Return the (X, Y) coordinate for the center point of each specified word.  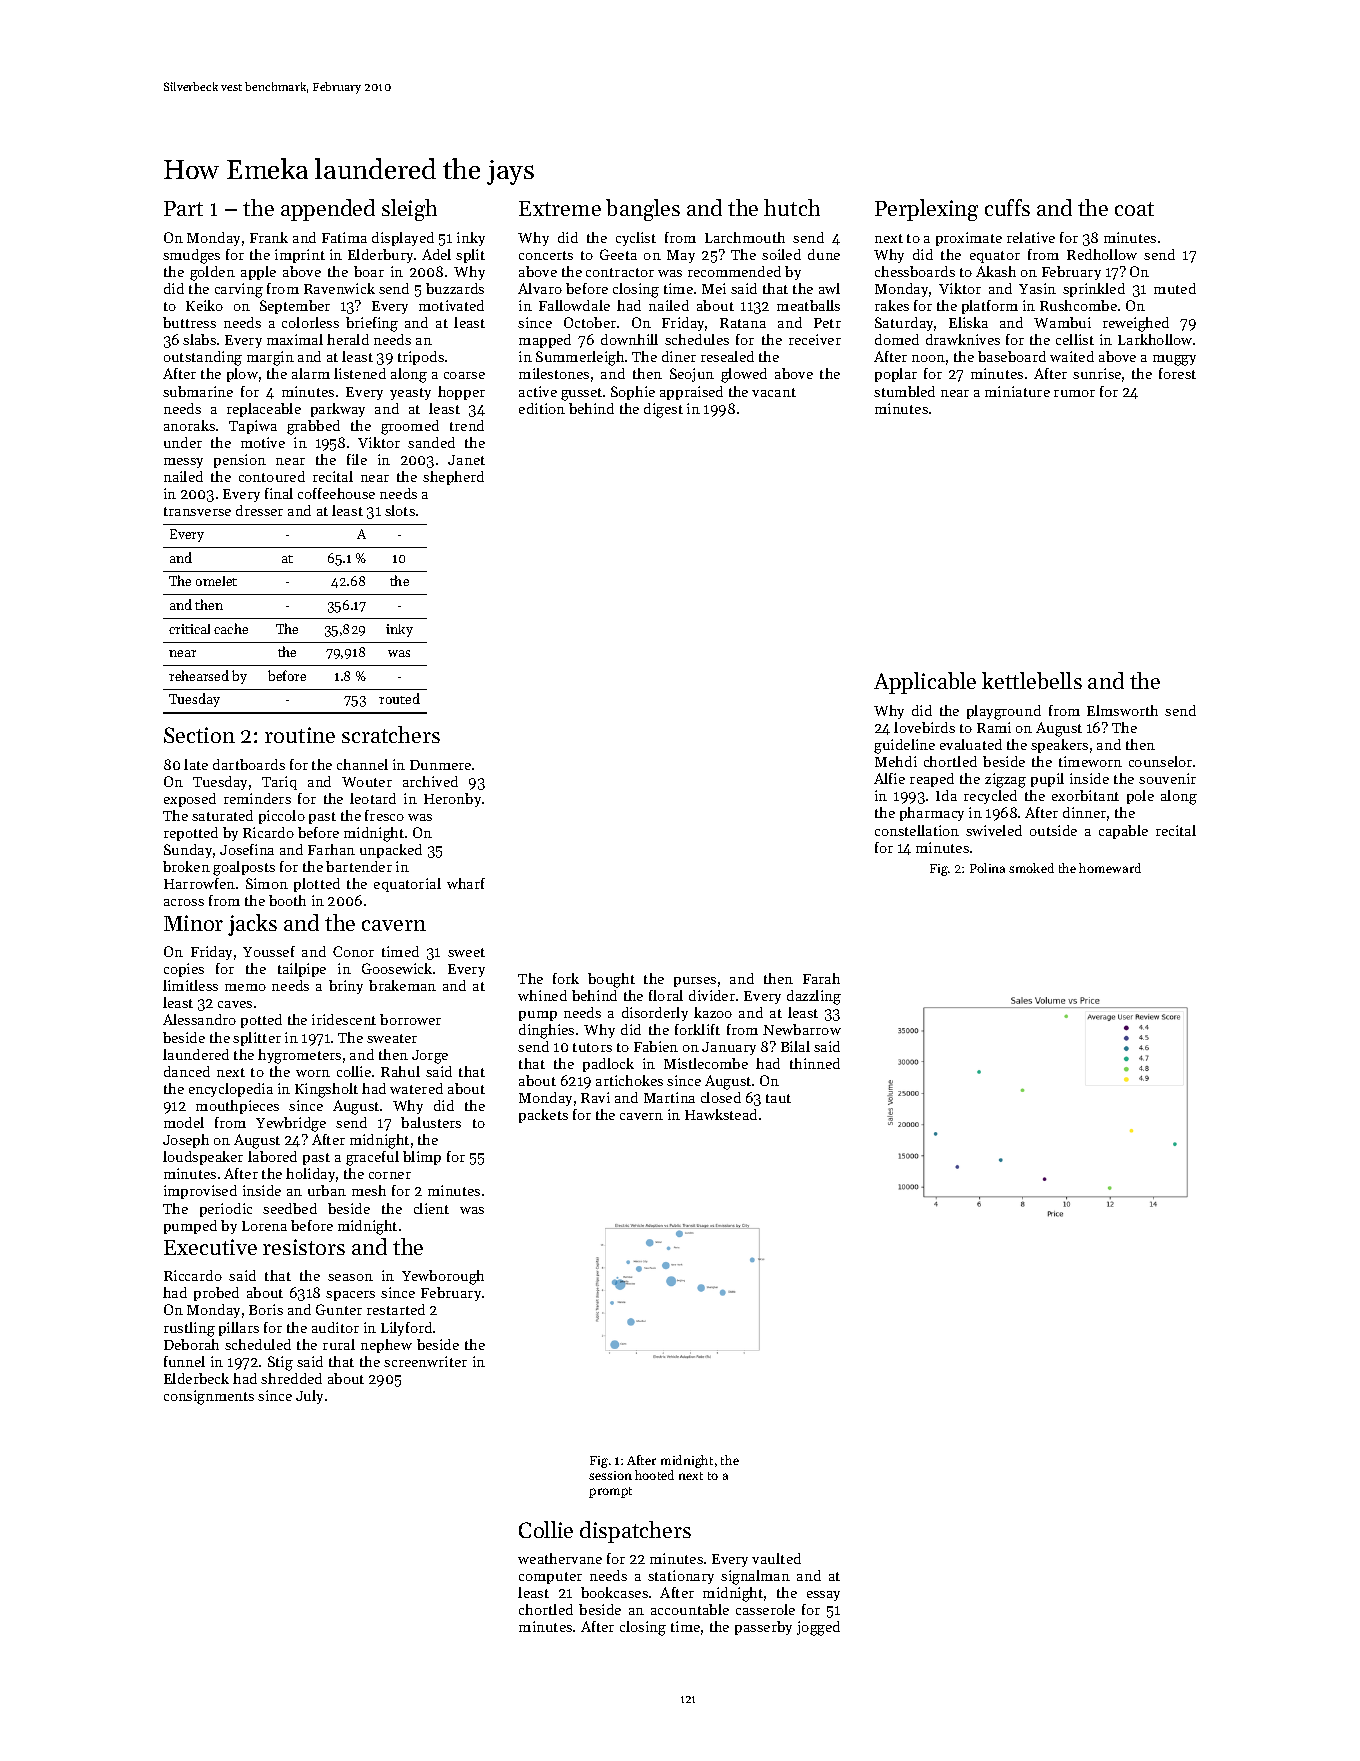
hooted (654, 1475)
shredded (291, 1378)
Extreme (560, 208)
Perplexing (926, 210)
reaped (932, 780)
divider (712, 995)
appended (328, 210)
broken (186, 866)
